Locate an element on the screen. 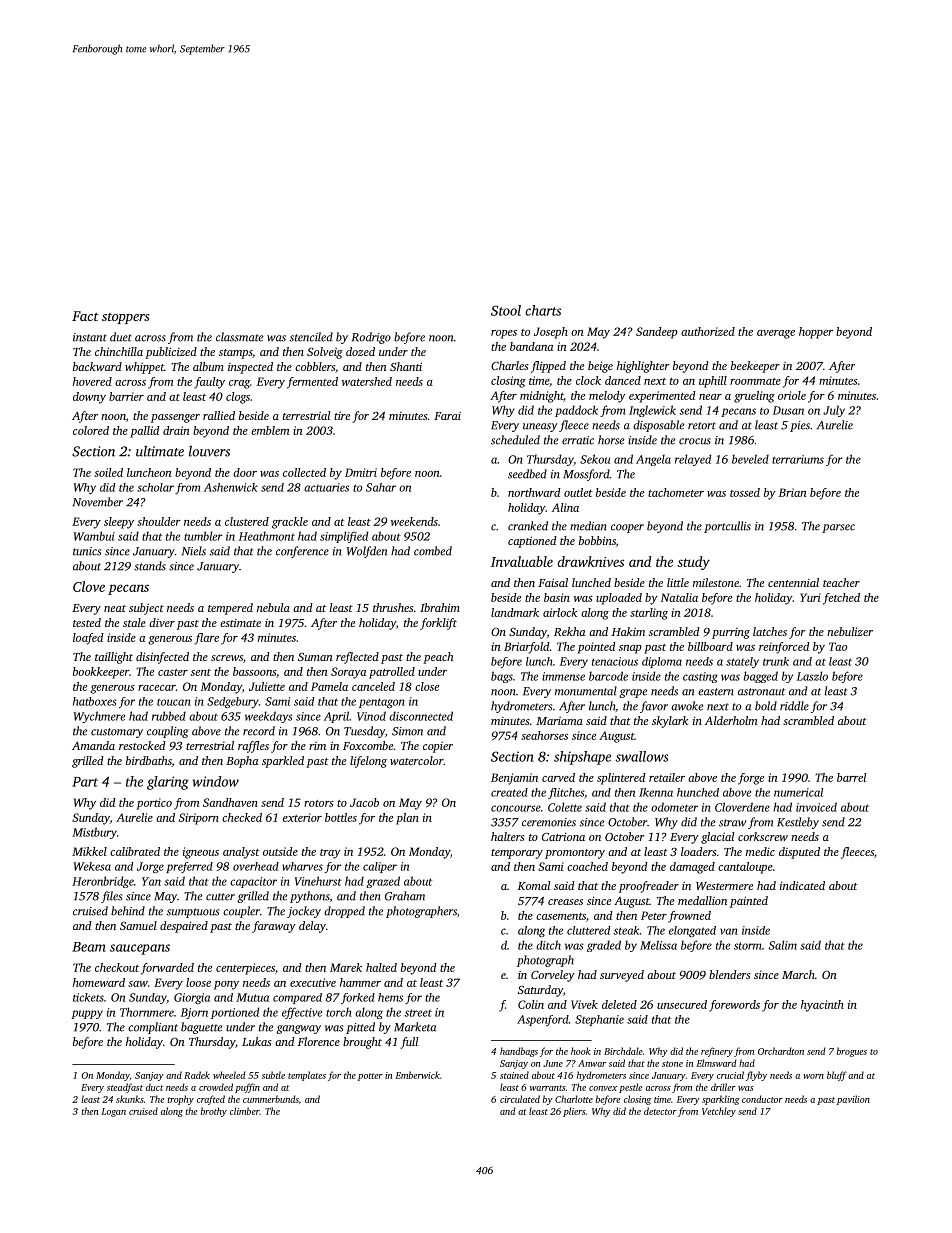 The height and width of the screenshot is (1233, 952). disputed is located at coordinates (799, 853).
